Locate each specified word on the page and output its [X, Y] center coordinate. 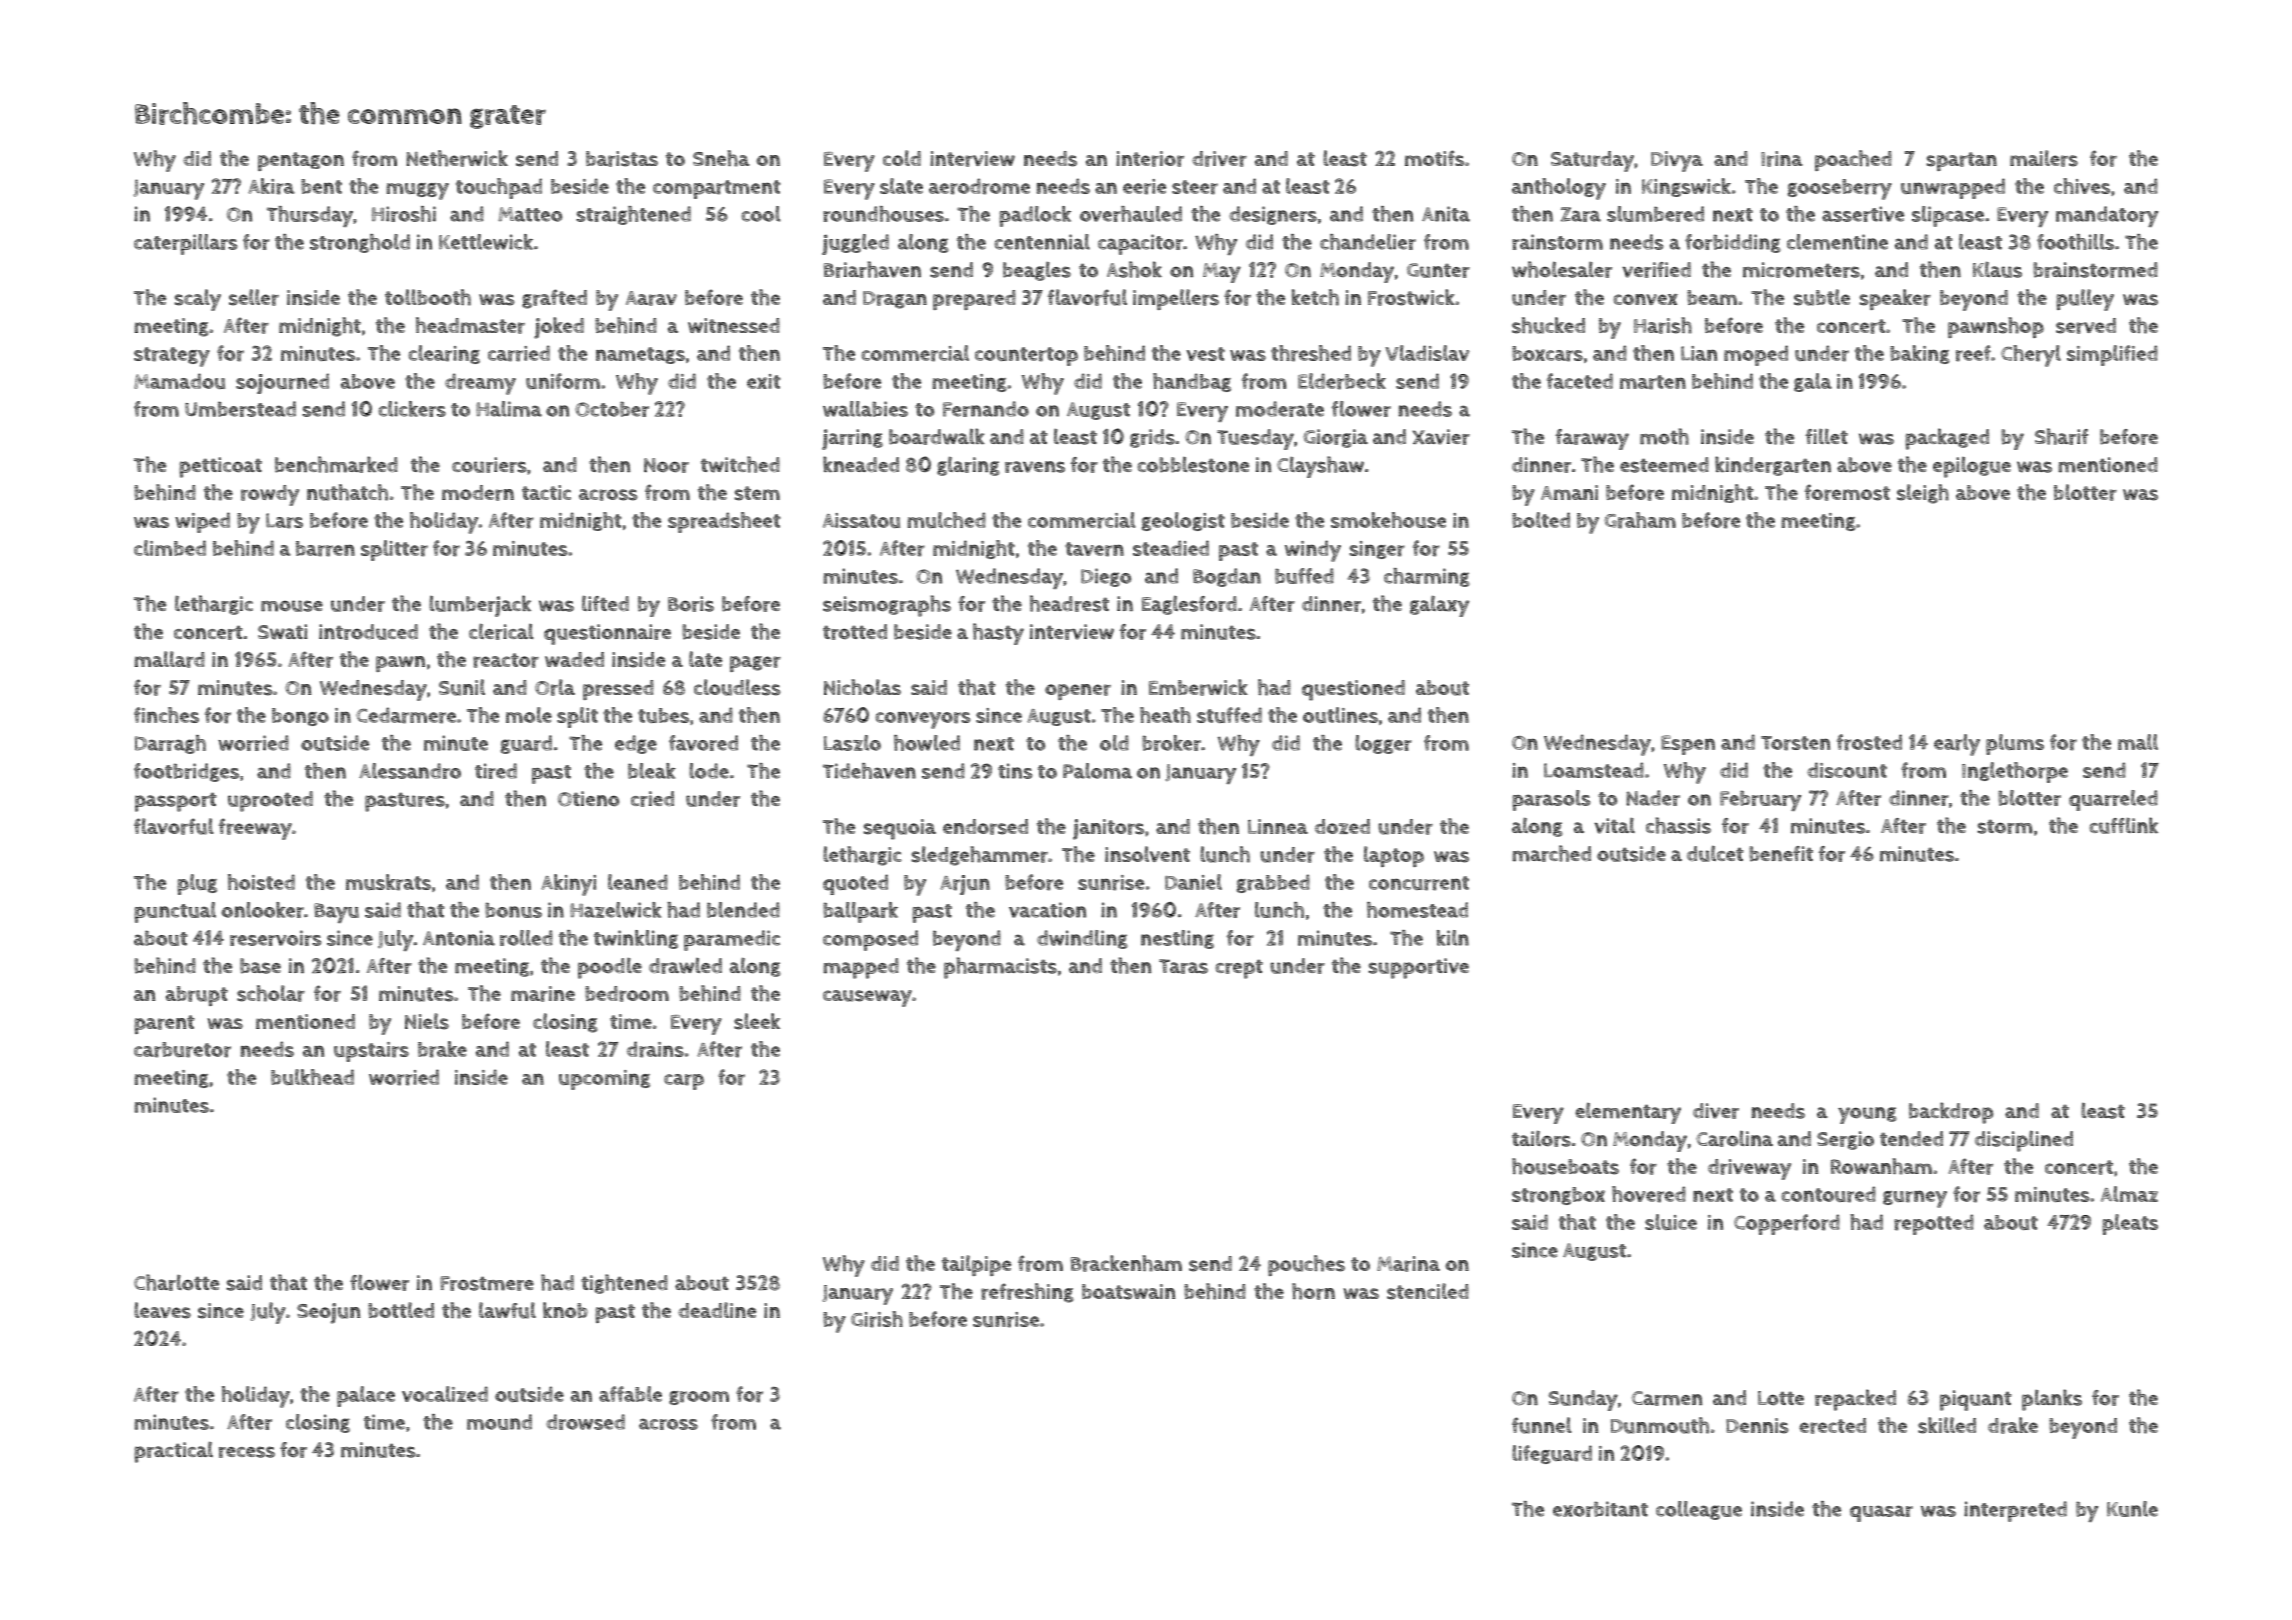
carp [684, 1082]
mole [529, 715]
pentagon [301, 161]
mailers [2044, 158]
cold [902, 158]
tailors [1541, 1138]
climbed [170, 548]
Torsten [1795, 743]
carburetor [182, 1050]
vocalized [445, 1394]
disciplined [2024, 1141]
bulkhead [312, 1077]
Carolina [1734, 1139]
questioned [1353, 690]
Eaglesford [1189, 605]
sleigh [1923, 494]
